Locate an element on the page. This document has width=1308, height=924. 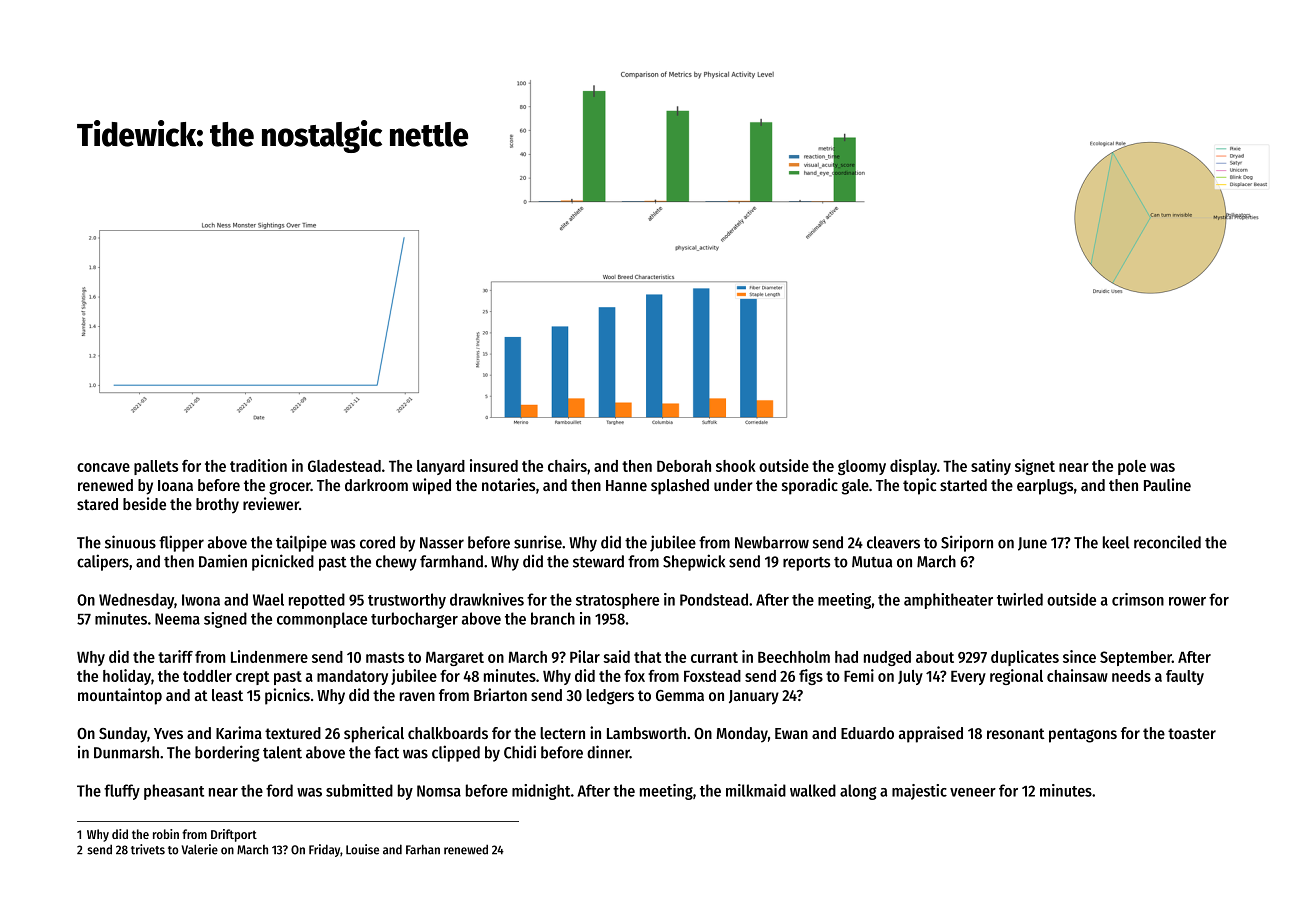
Karima is located at coordinates (239, 732).
